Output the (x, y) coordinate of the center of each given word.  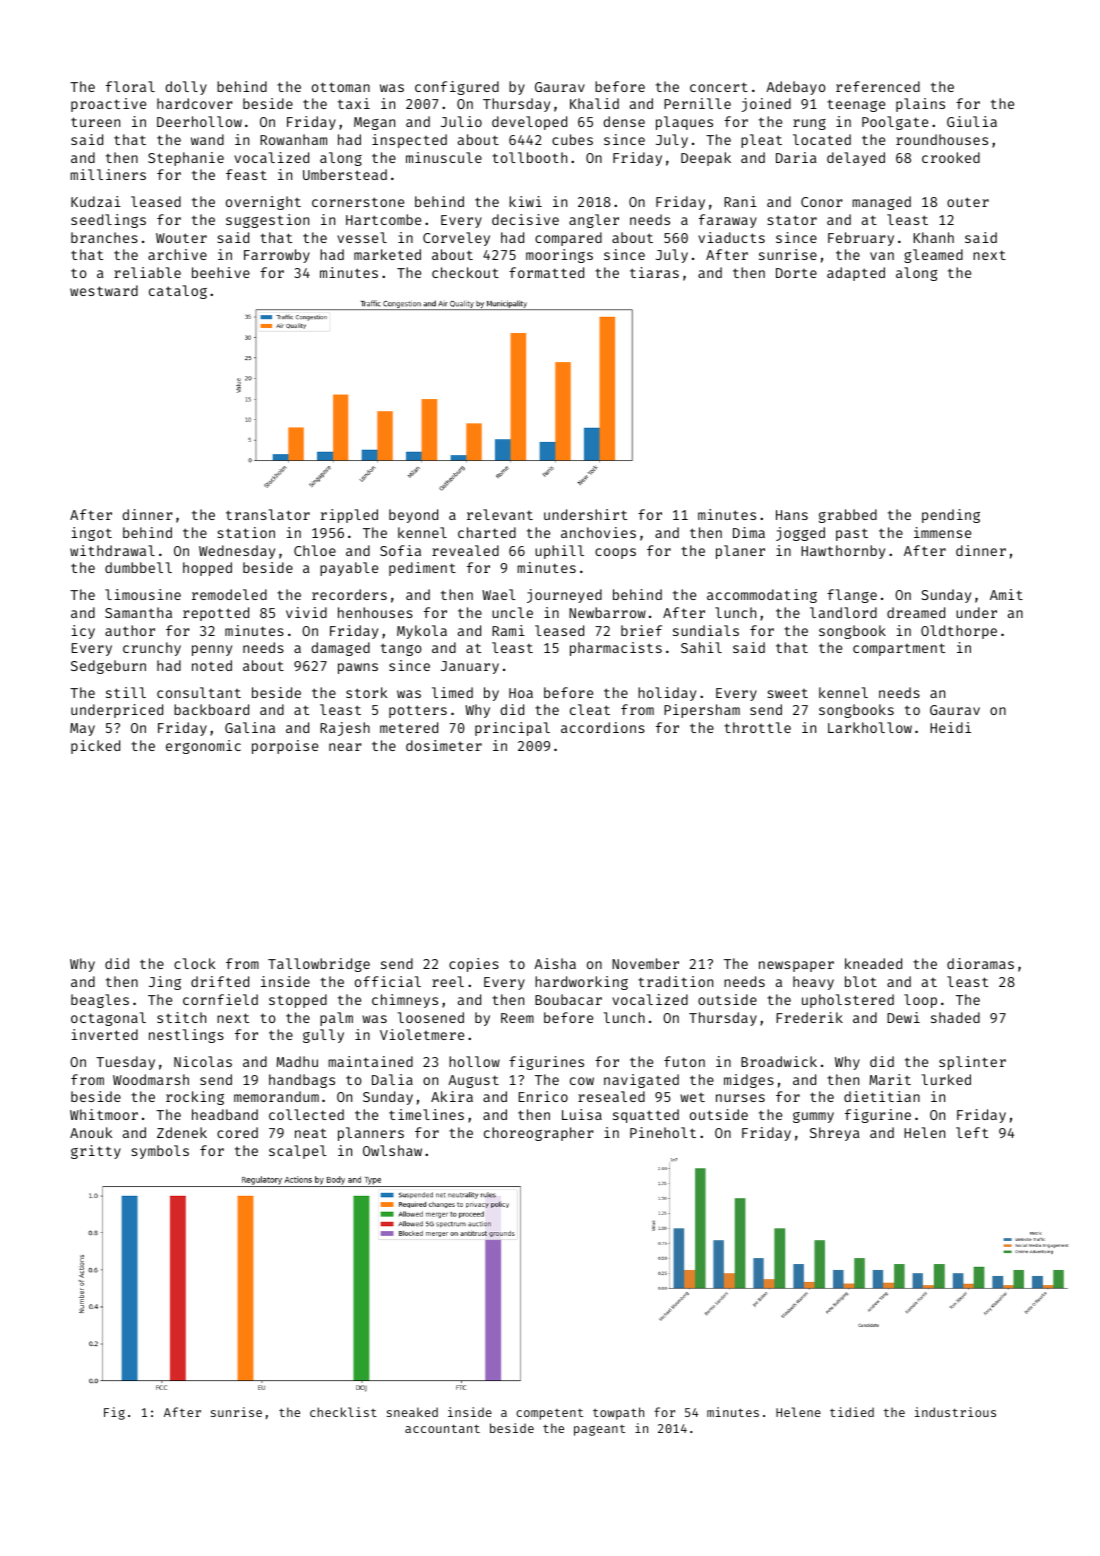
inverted (104, 1034)
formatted (546, 272)
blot (861, 981)
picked (95, 747)
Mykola (422, 632)
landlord (843, 612)
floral (130, 86)
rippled (349, 516)
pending (951, 516)
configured (457, 88)
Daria (796, 157)
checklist (343, 1412)
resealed (611, 1096)
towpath (618, 1413)
